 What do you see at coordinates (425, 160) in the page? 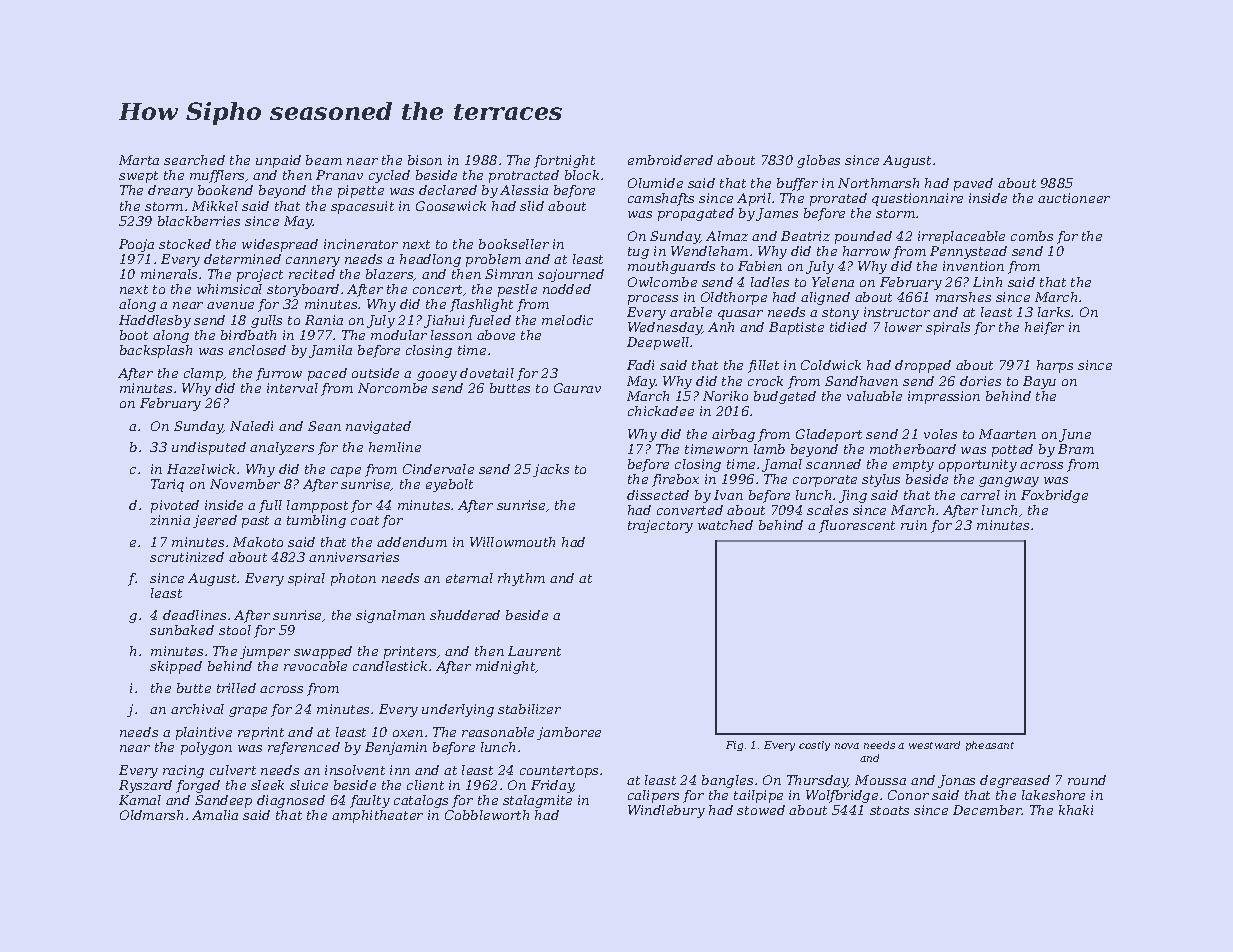
I see `bison` at bounding box center [425, 160].
